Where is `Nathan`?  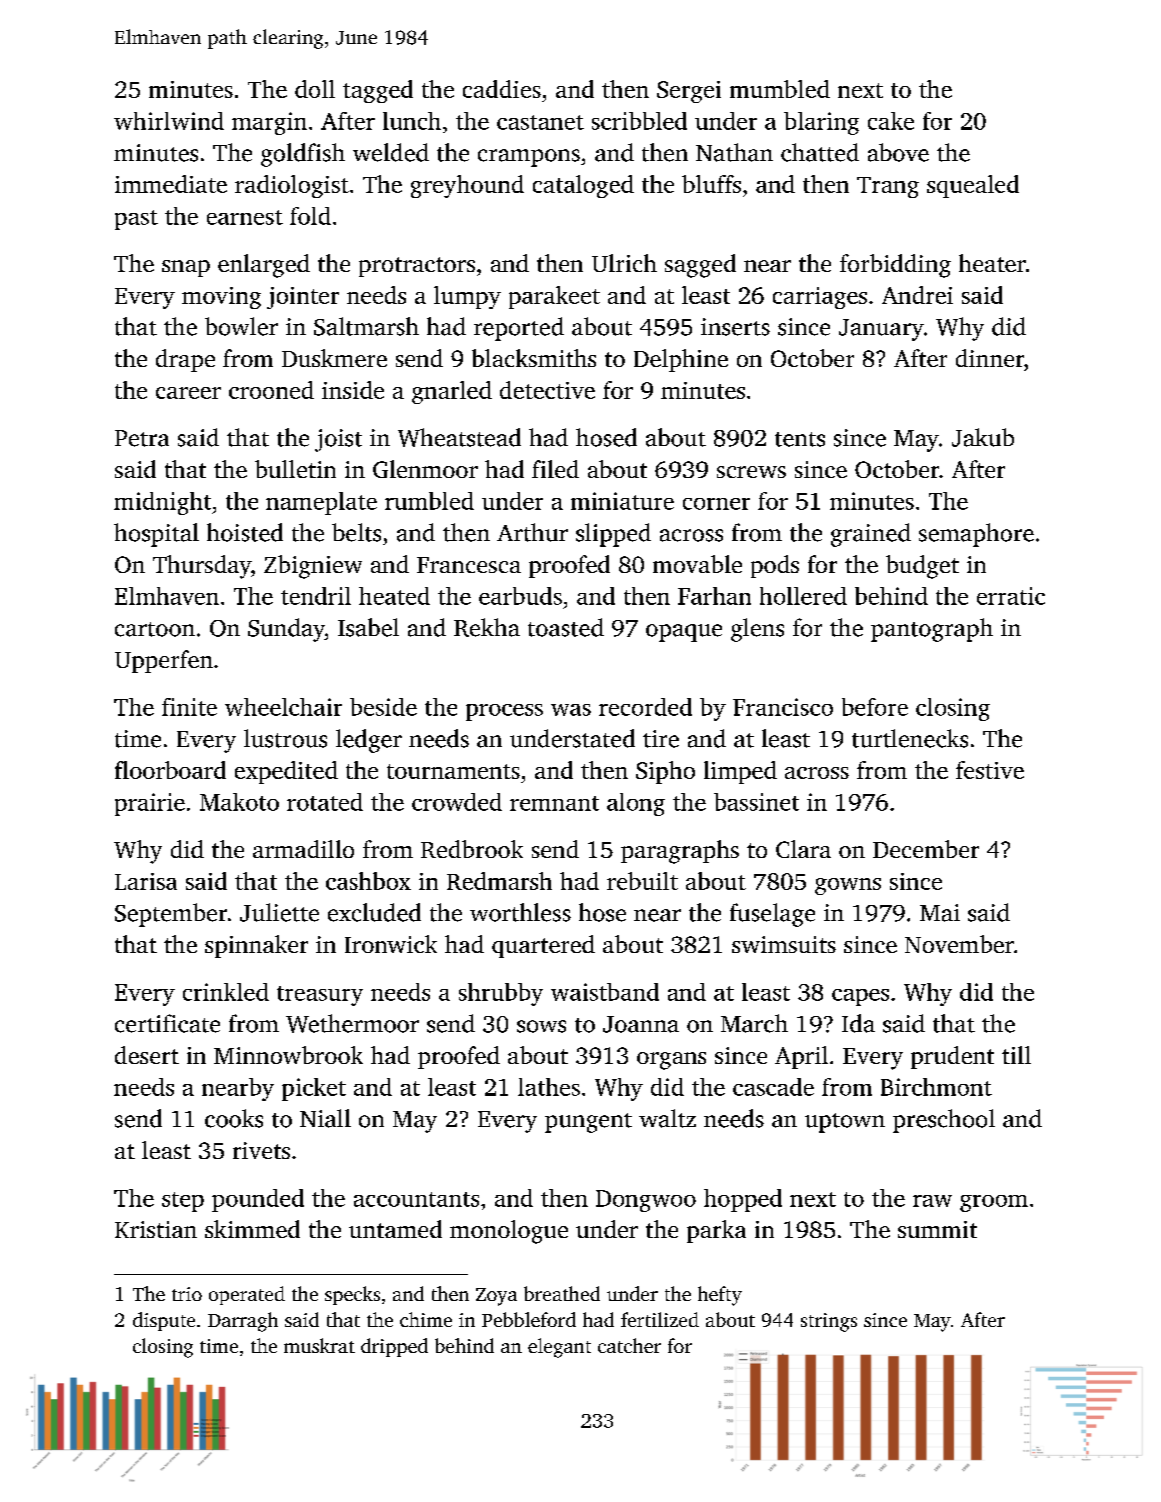 Nathan is located at coordinates (734, 152).
